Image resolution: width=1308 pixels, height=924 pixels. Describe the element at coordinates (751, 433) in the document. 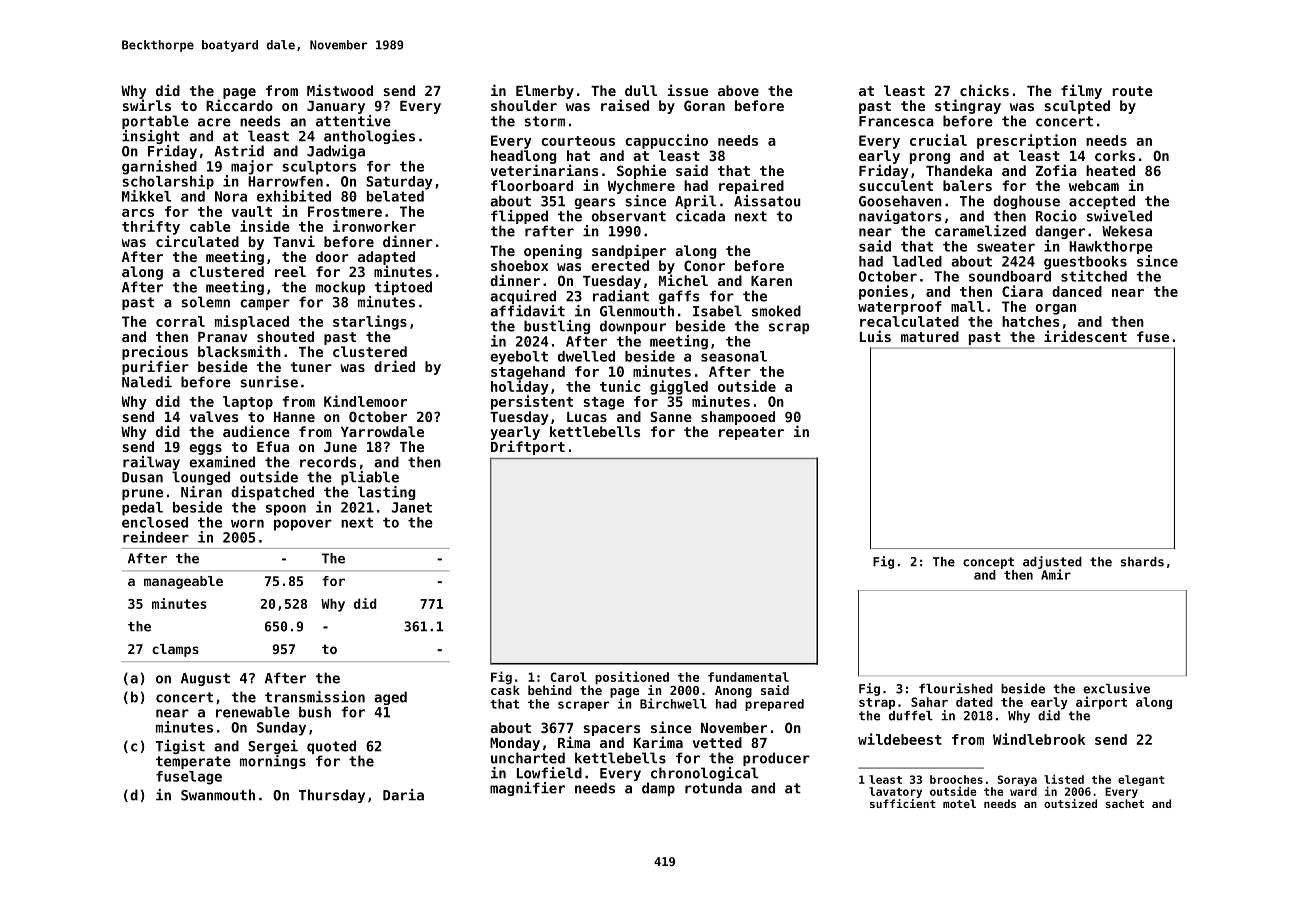

I see `repeater` at that location.
